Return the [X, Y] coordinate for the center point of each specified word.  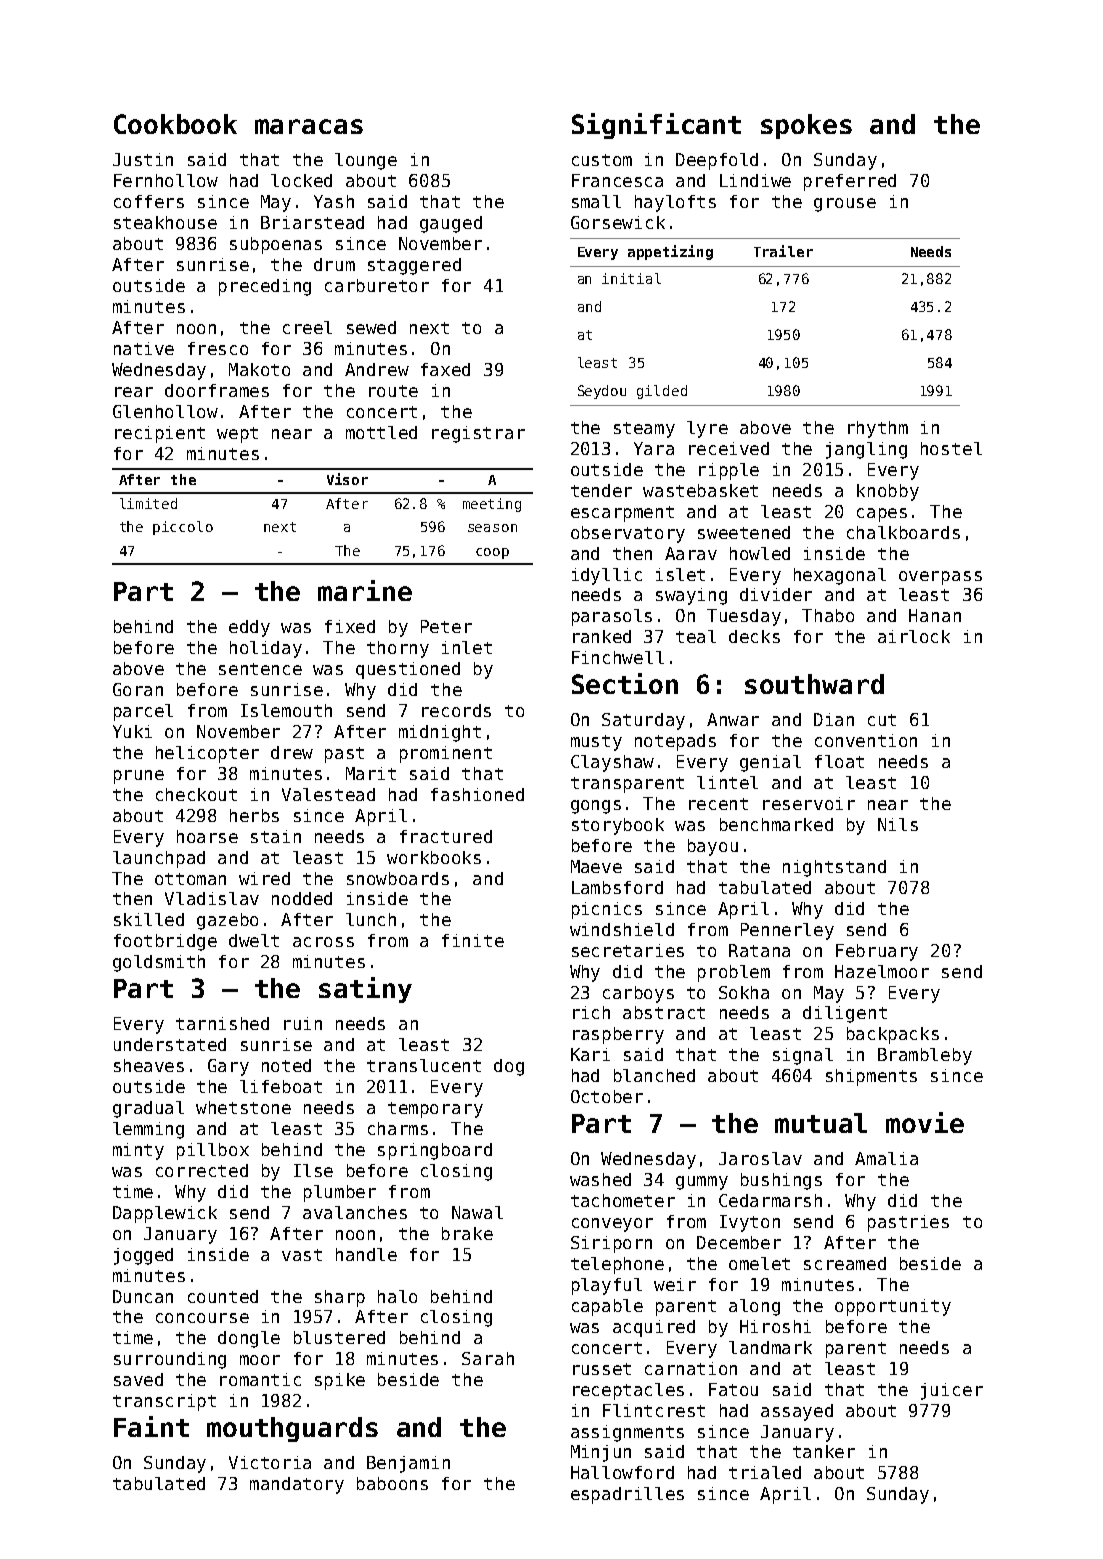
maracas [309, 126]
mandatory [297, 1485]
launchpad [159, 859]
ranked [602, 636]
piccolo [183, 528]
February [877, 952]
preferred [850, 182]
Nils [898, 824]
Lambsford [617, 887]
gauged [451, 224]
